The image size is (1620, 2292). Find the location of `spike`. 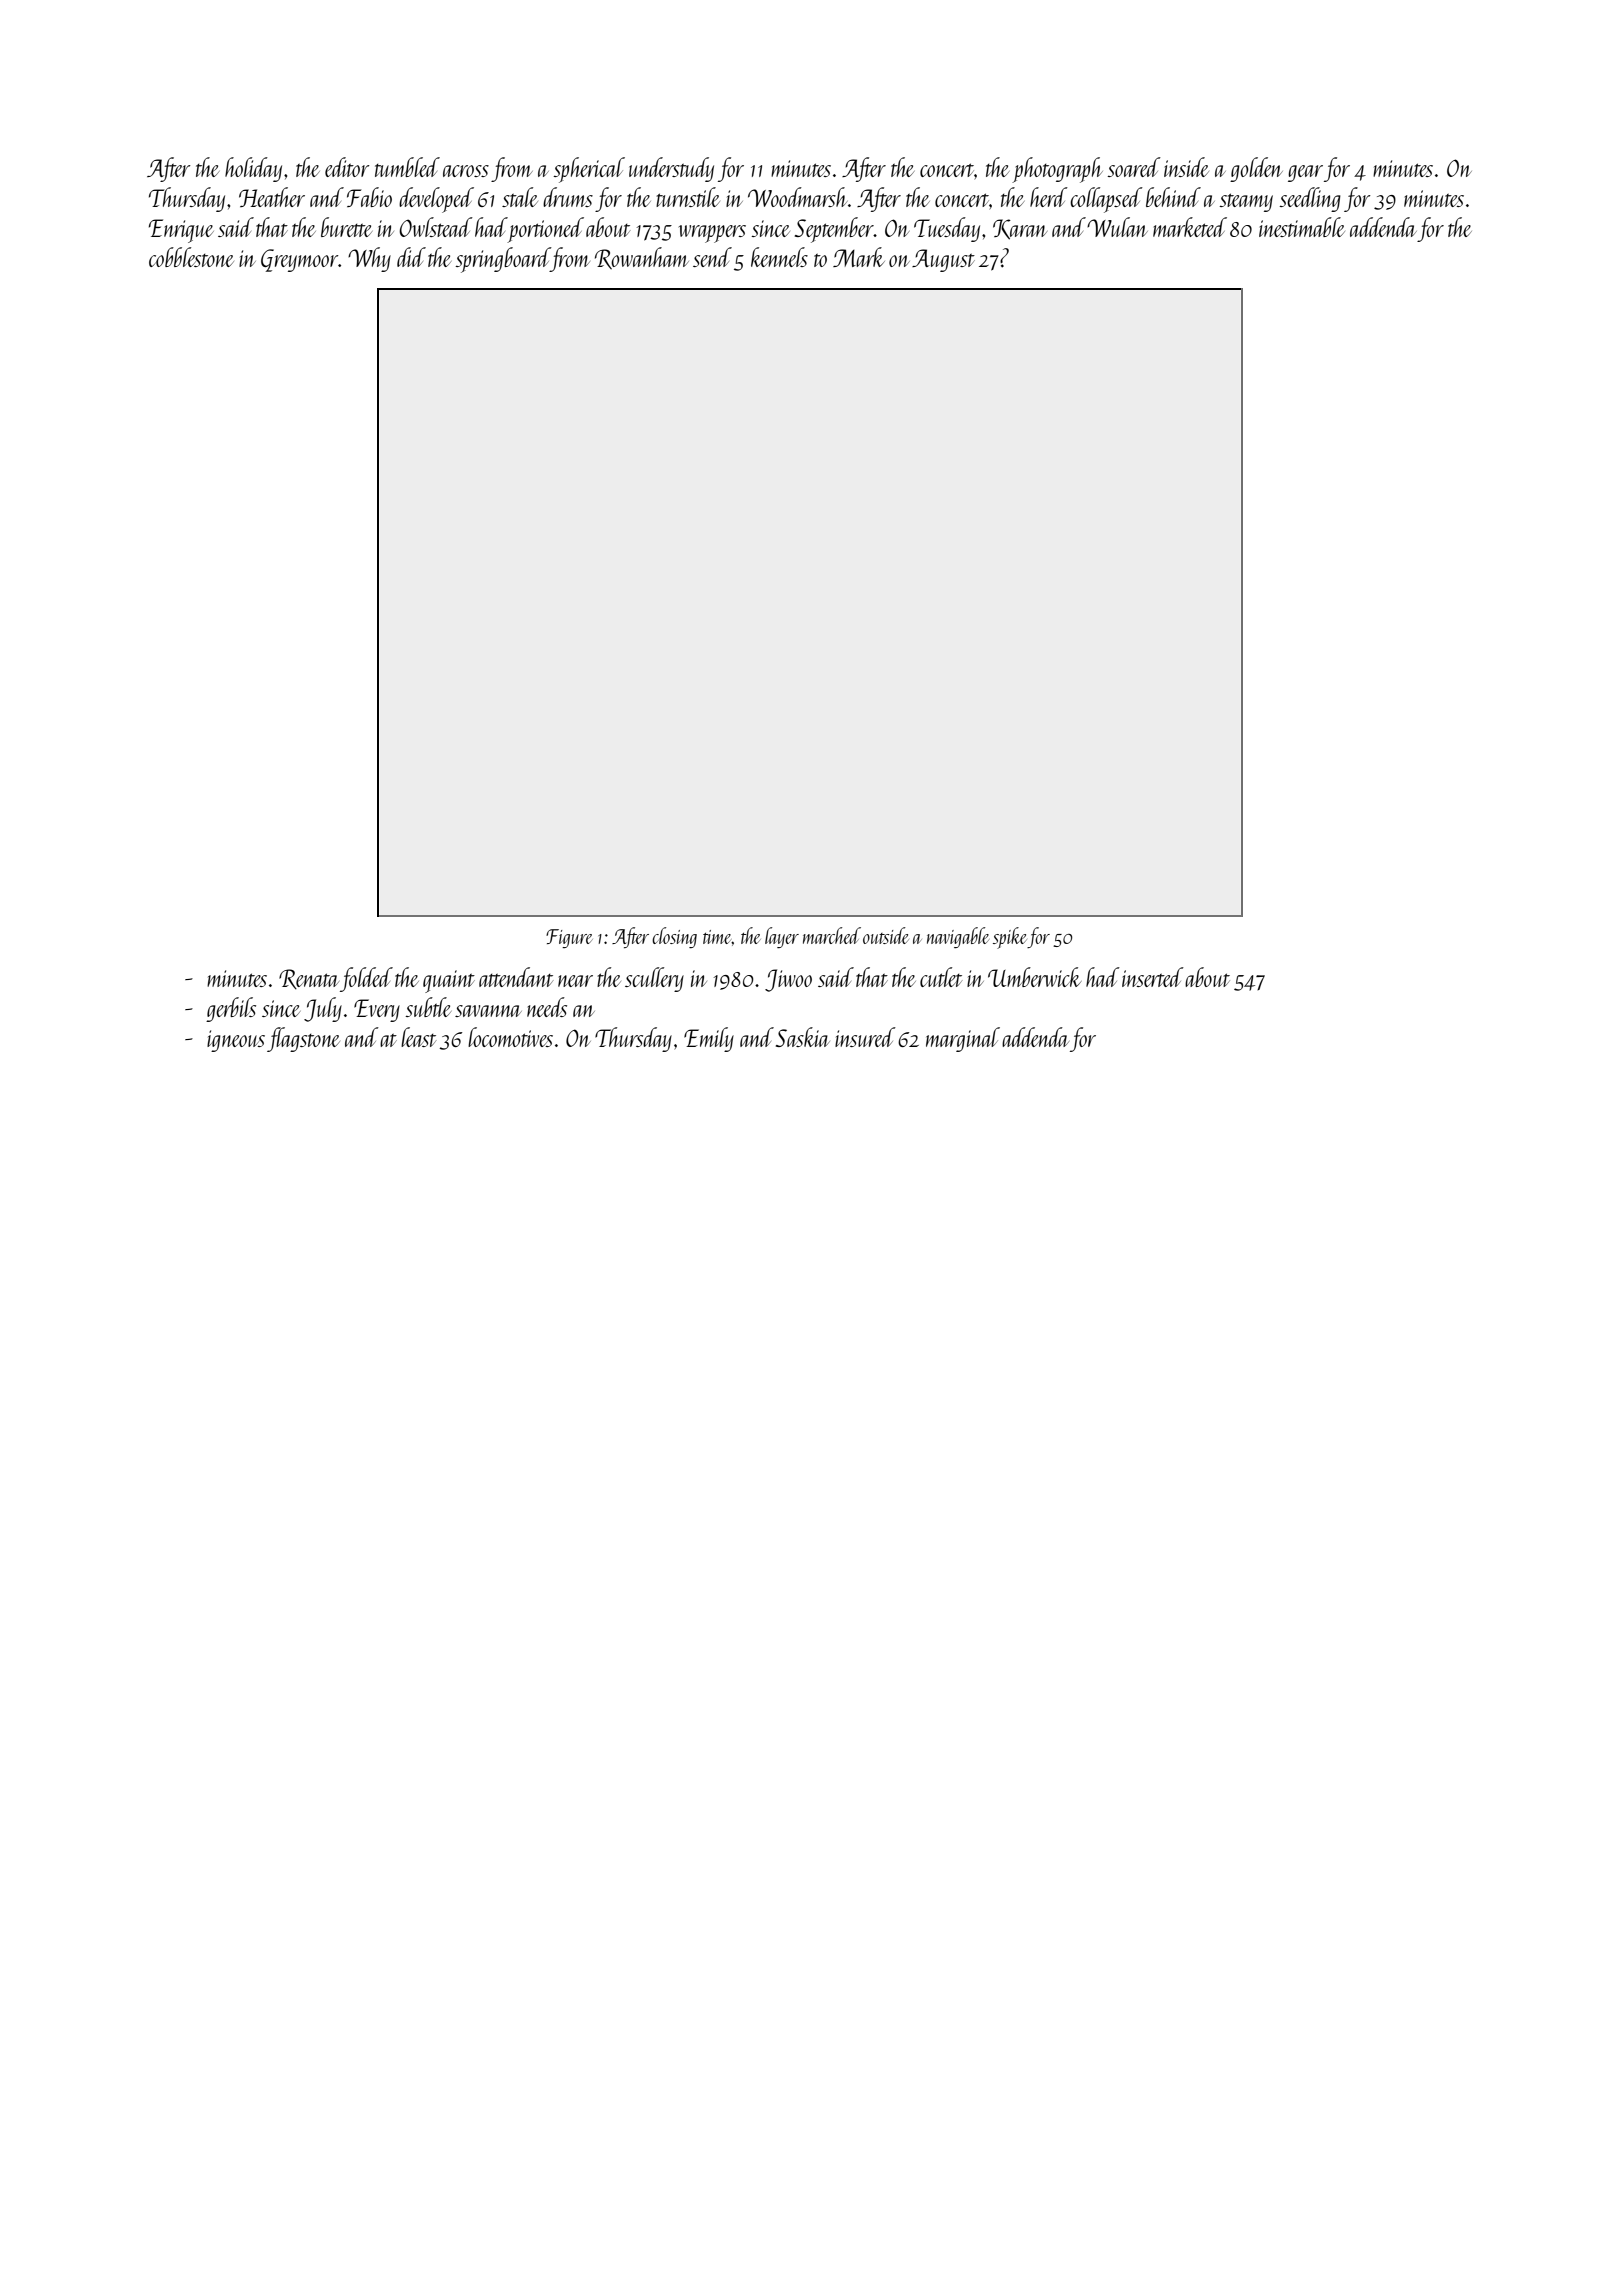

spike is located at coordinates (1010, 938).
